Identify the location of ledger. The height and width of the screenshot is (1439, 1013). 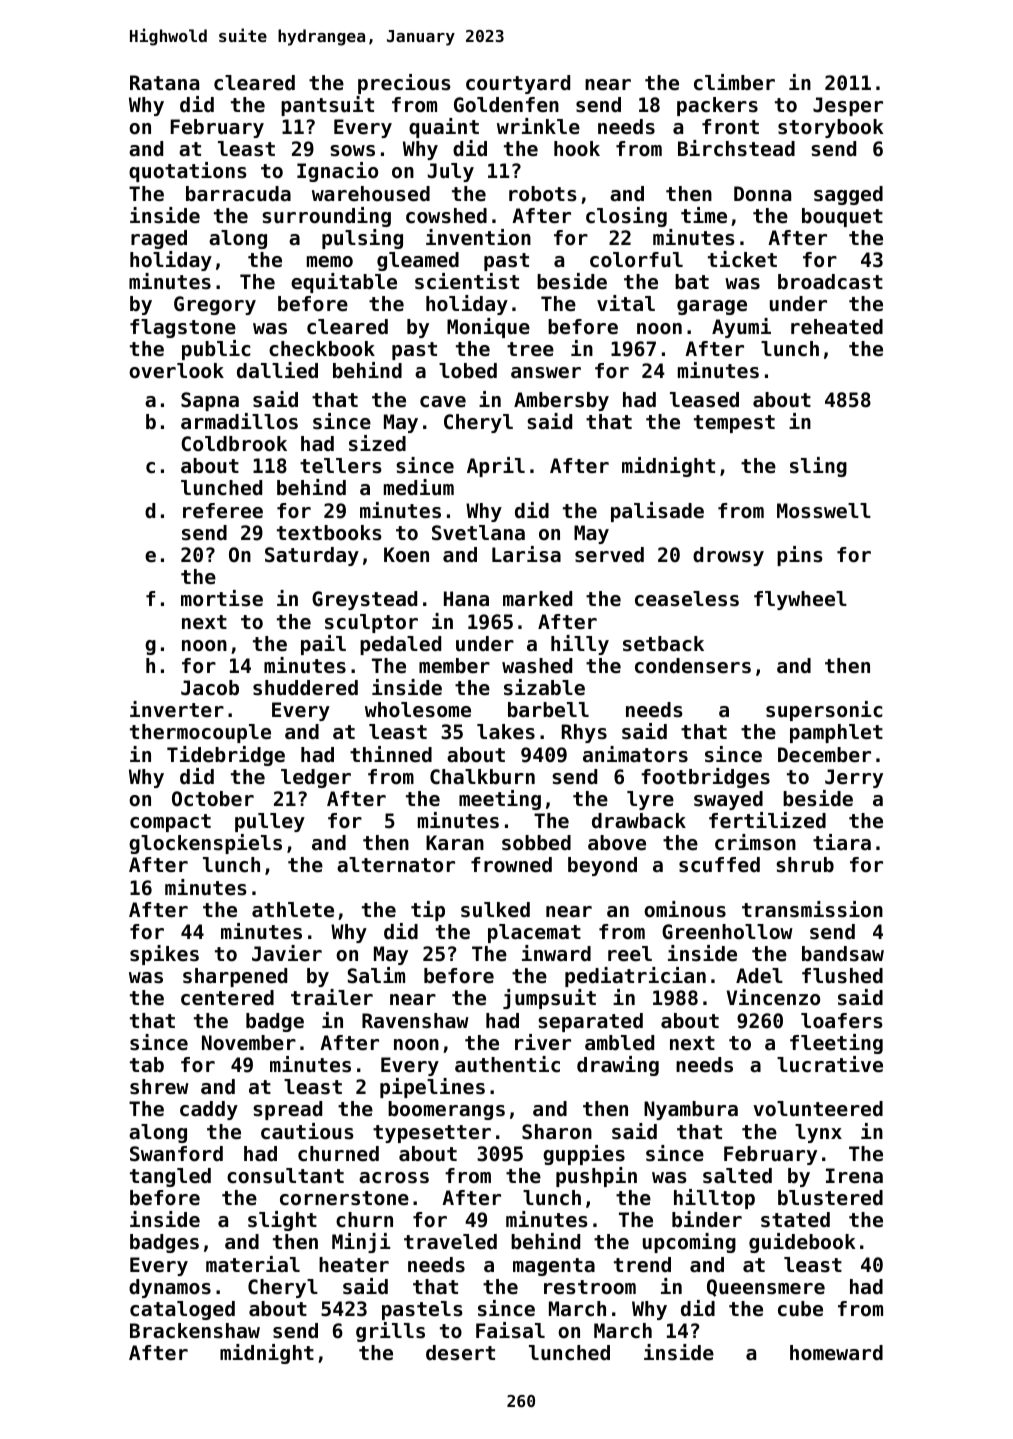
(316, 778).
